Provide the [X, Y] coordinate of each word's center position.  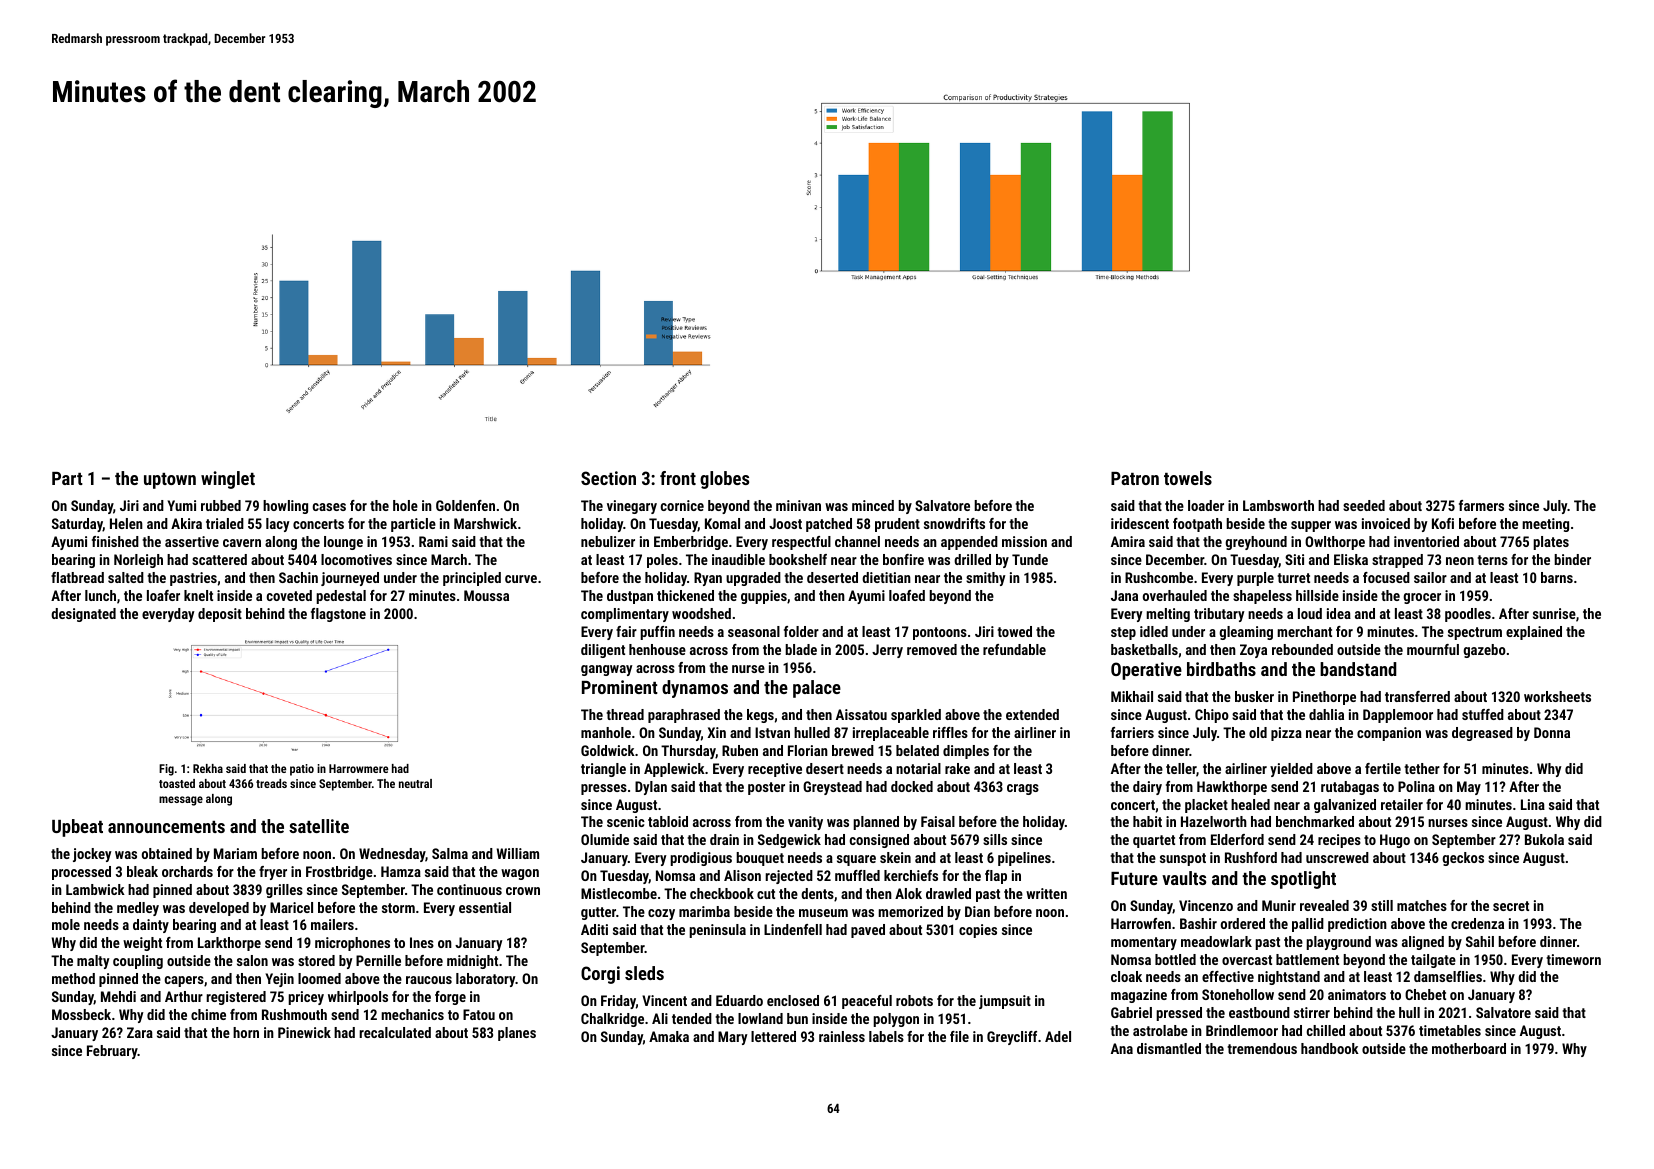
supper [1311, 526]
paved [868, 931]
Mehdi [118, 996]
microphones [352, 944]
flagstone [338, 615]
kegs [760, 716]
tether [1422, 768]
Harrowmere [358, 768]
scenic [626, 821]
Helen [126, 523]
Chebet [1425, 994]
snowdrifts [954, 523]
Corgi [600, 975]
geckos [1463, 859]
